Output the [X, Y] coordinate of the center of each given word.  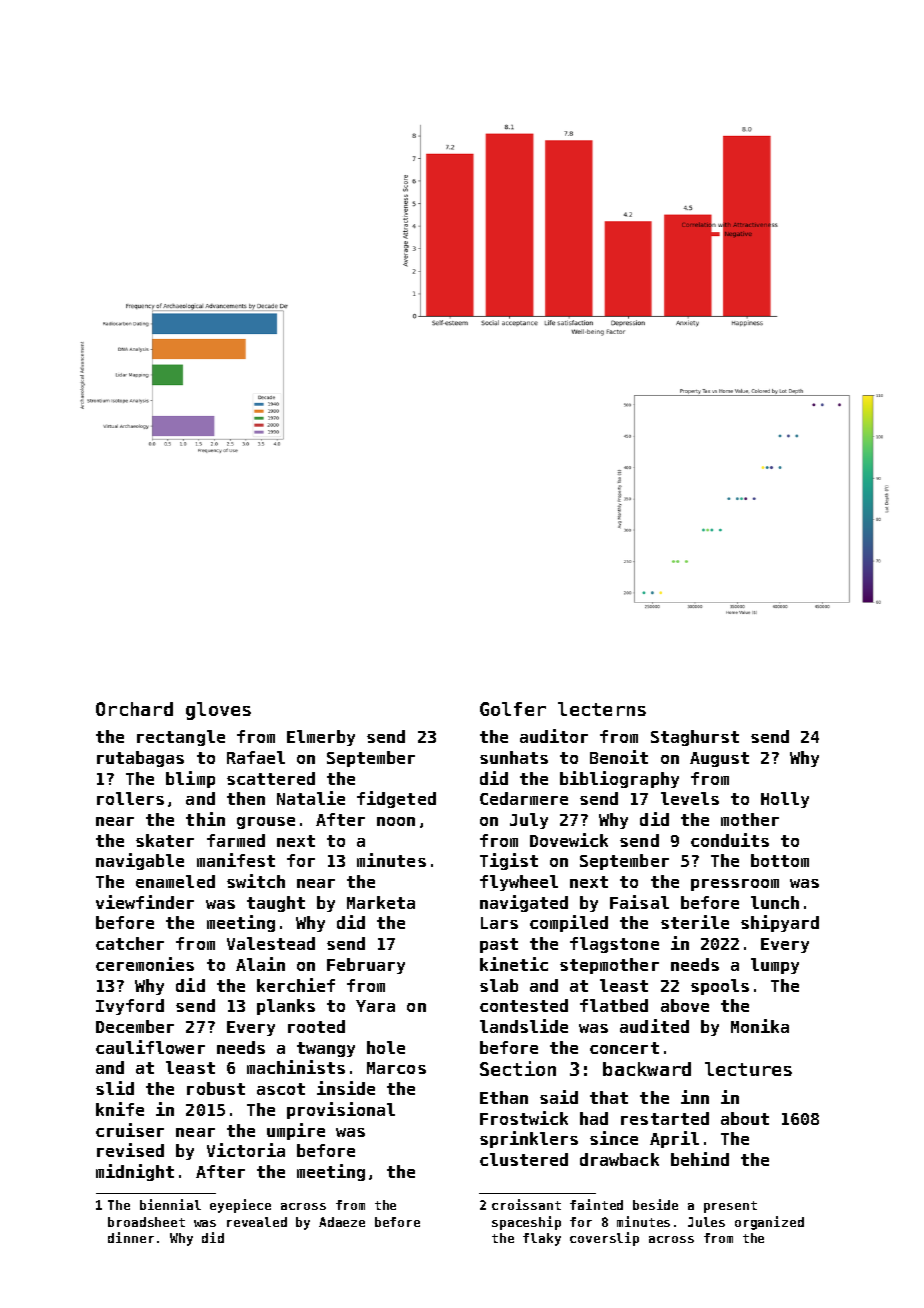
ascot [281, 1089]
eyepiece [240, 1206]
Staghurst [695, 738]
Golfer [513, 709]
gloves [218, 711]
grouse [266, 823]
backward [647, 1069]
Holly [785, 800]
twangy [326, 1049]
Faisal [639, 902]
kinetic [514, 964]
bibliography [619, 779]
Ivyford [130, 1007]
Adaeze [342, 1222]
